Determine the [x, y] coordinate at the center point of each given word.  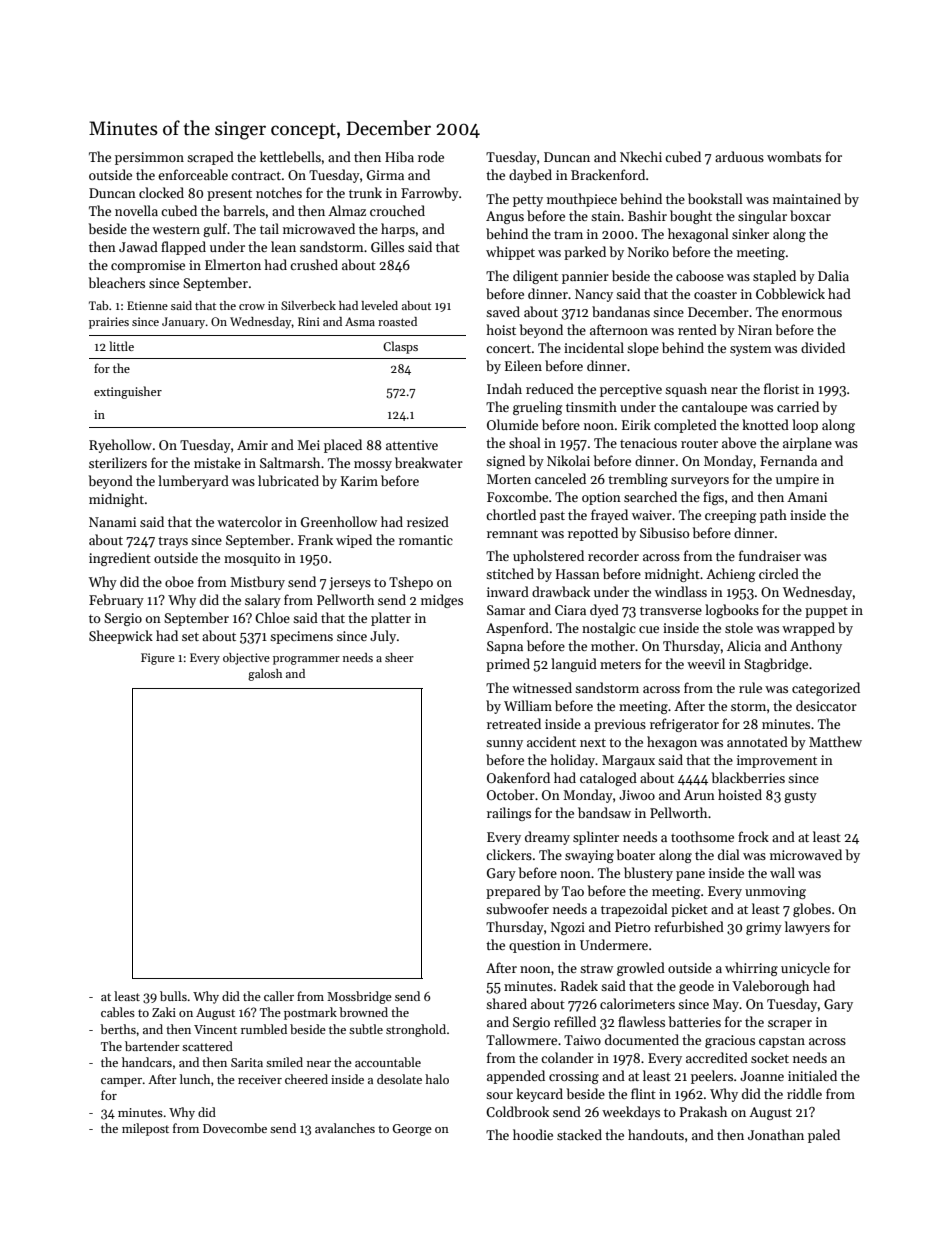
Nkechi [641, 156]
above [739, 442]
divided [823, 347]
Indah [504, 388]
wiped [354, 541]
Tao [573, 891]
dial [729, 854]
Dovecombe [235, 1128]
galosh [265, 675]
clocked [161, 192]
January [183, 323]
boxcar [810, 215]
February [116, 601]
